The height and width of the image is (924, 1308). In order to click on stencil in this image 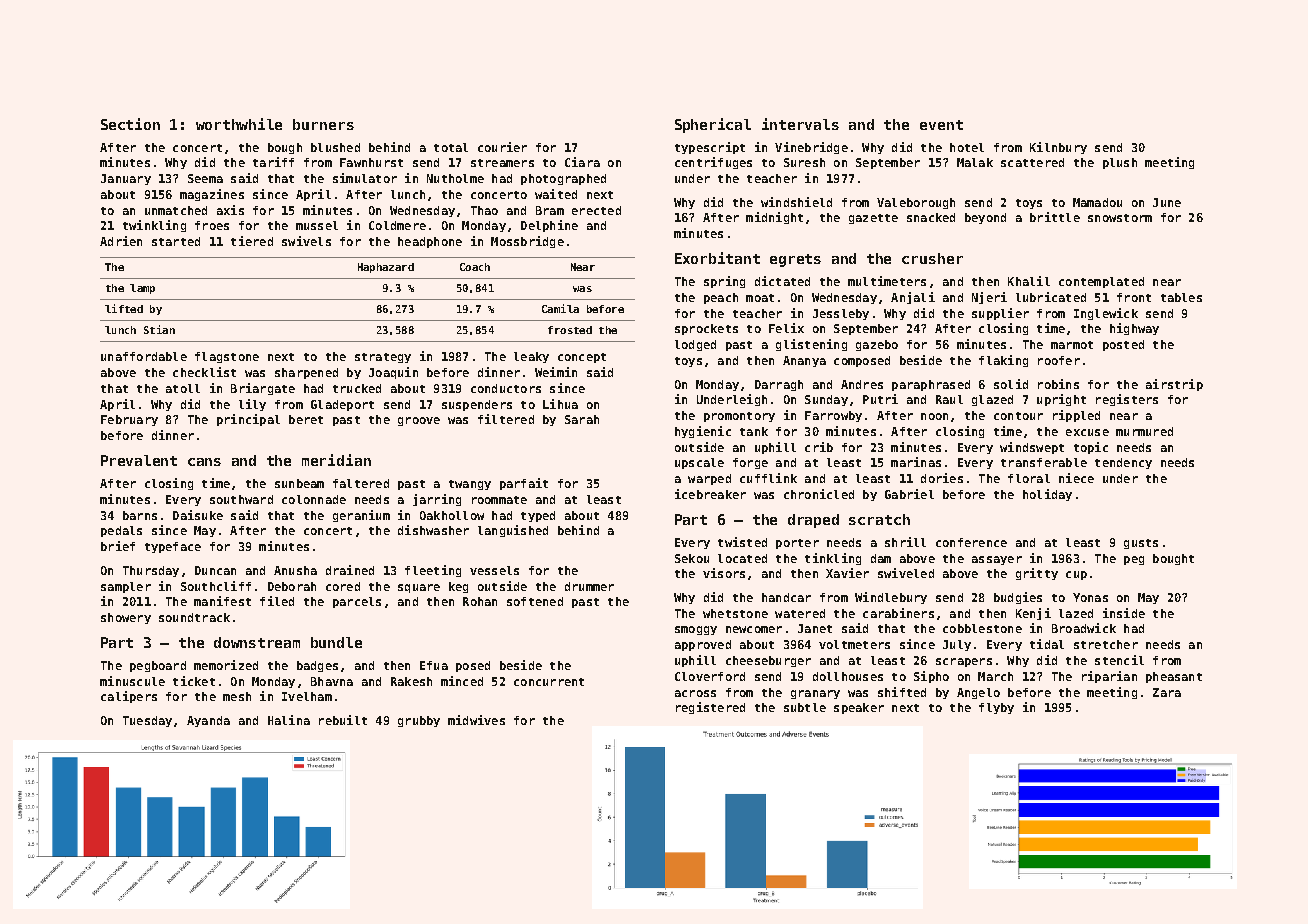, I will do `click(1119, 660)`.
